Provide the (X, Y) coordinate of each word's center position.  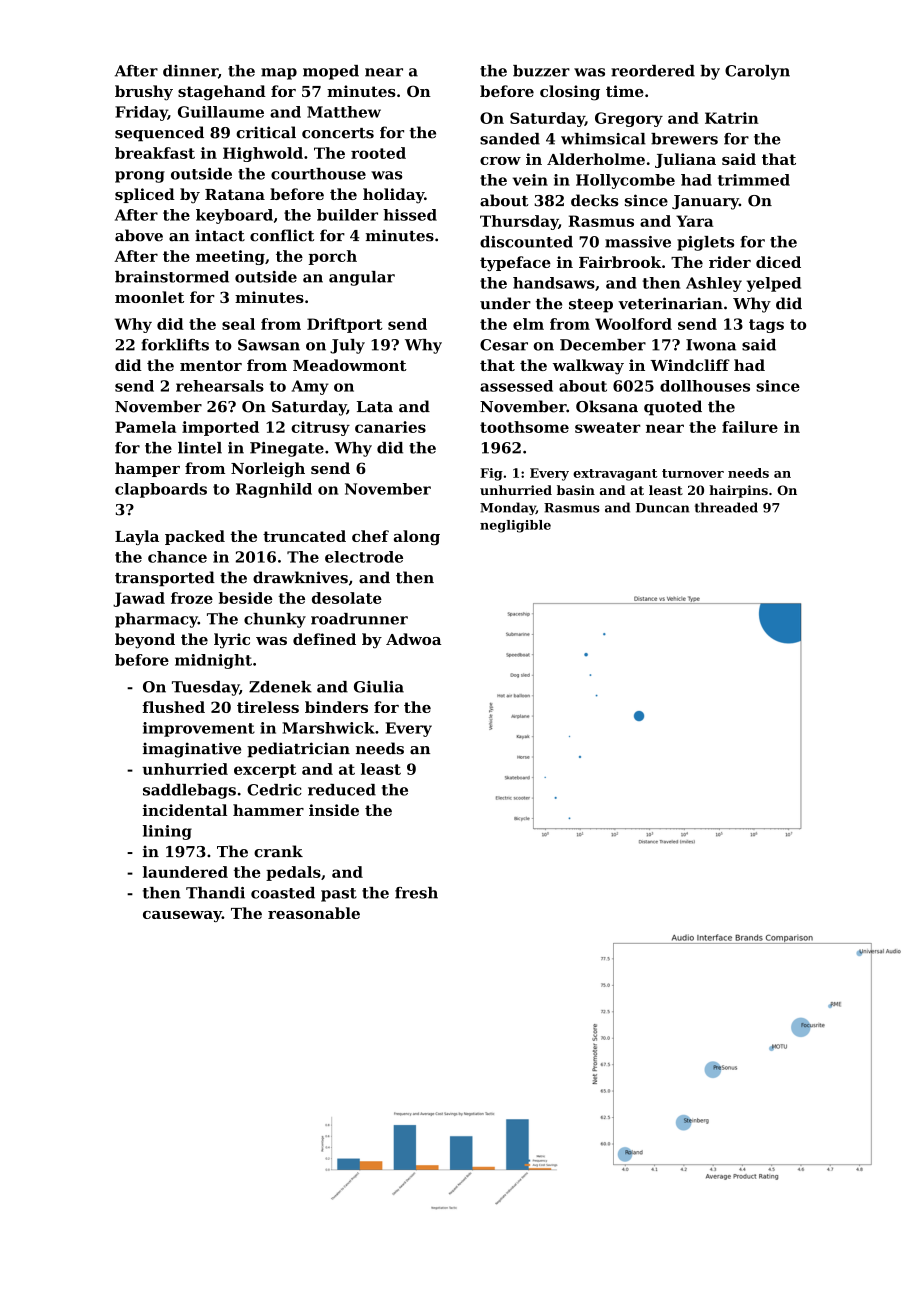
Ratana (235, 194)
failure (750, 427)
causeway (182, 916)
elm (528, 324)
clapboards (161, 490)
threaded (726, 507)
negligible (515, 526)
